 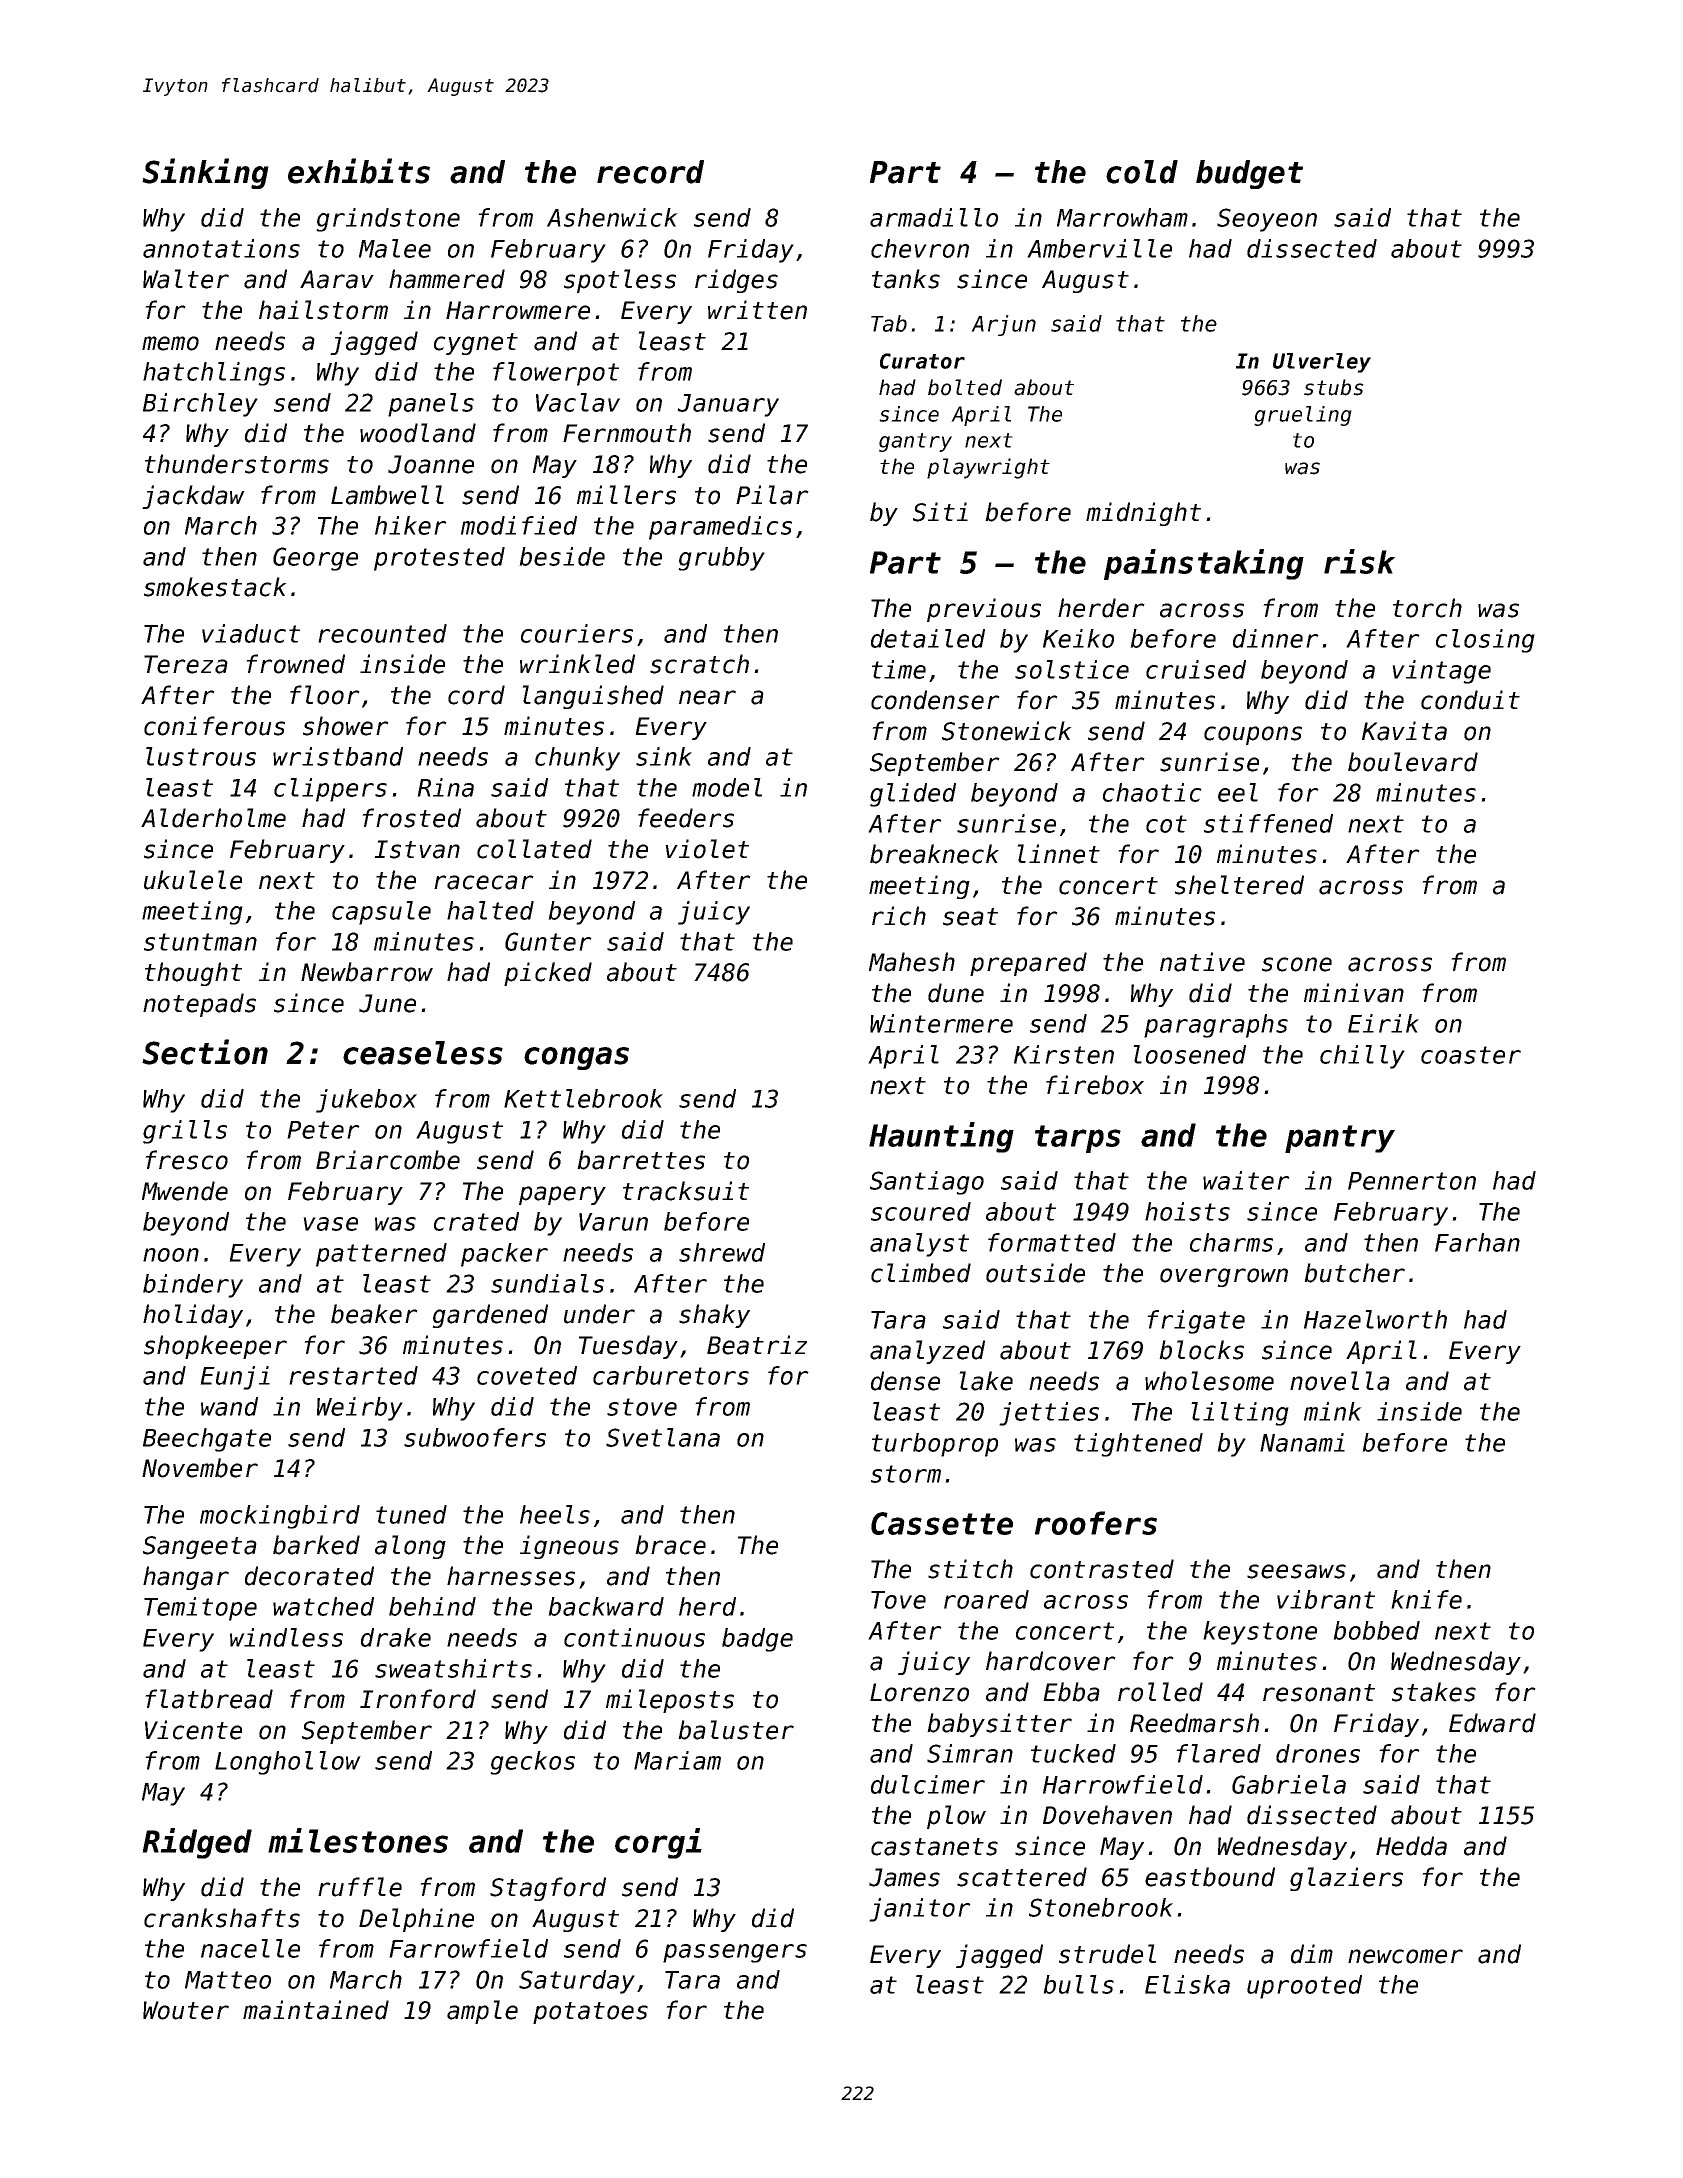 What do you see at coordinates (1296, 1571) in the image?
I see `seesaws` at bounding box center [1296, 1571].
